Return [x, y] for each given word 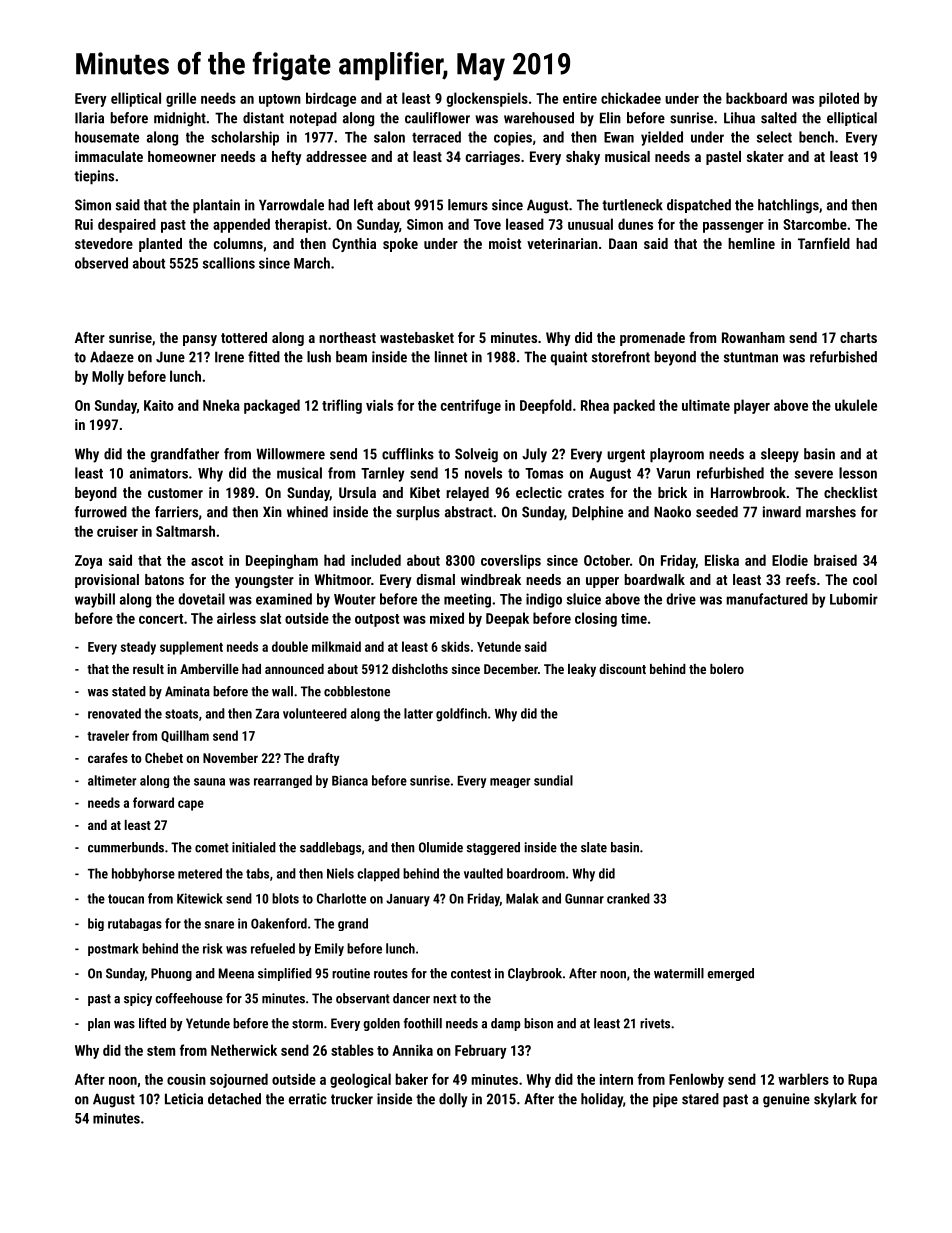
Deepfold [546, 406]
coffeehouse [189, 998]
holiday [602, 1100]
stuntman [751, 357]
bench [816, 137]
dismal [435, 579]
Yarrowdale [291, 205]
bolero [727, 669]
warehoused [539, 118]
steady [138, 648]
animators [159, 473]
